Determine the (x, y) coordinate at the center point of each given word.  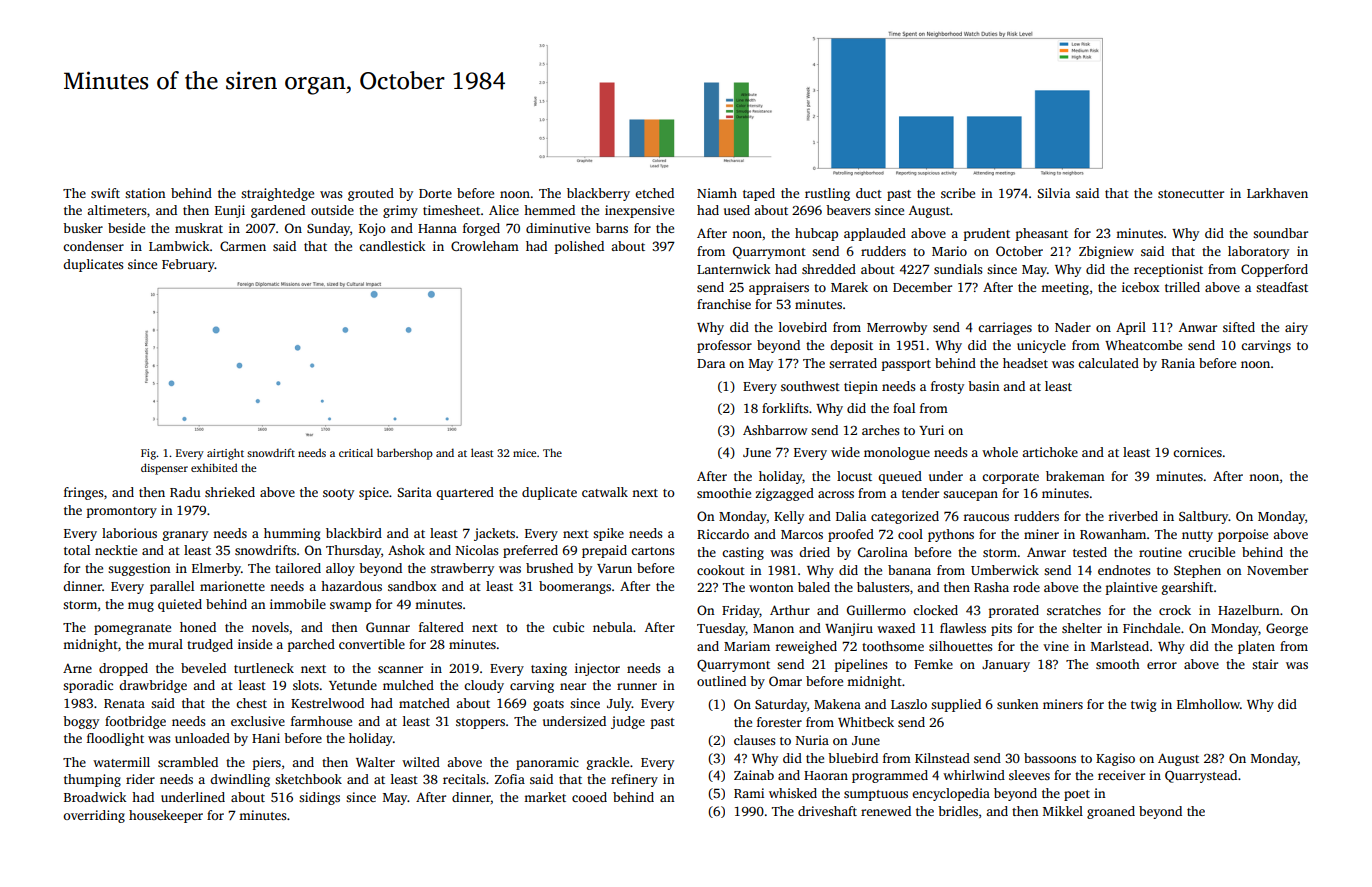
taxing (549, 669)
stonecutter (1191, 194)
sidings (319, 798)
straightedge (277, 194)
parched (311, 645)
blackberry (598, 194)
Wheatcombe (1143, 345)
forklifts (785, 408)
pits (1001, 629)
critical (356, 452)
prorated (1014, 611)
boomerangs (575, 587)
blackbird (354, 533)
